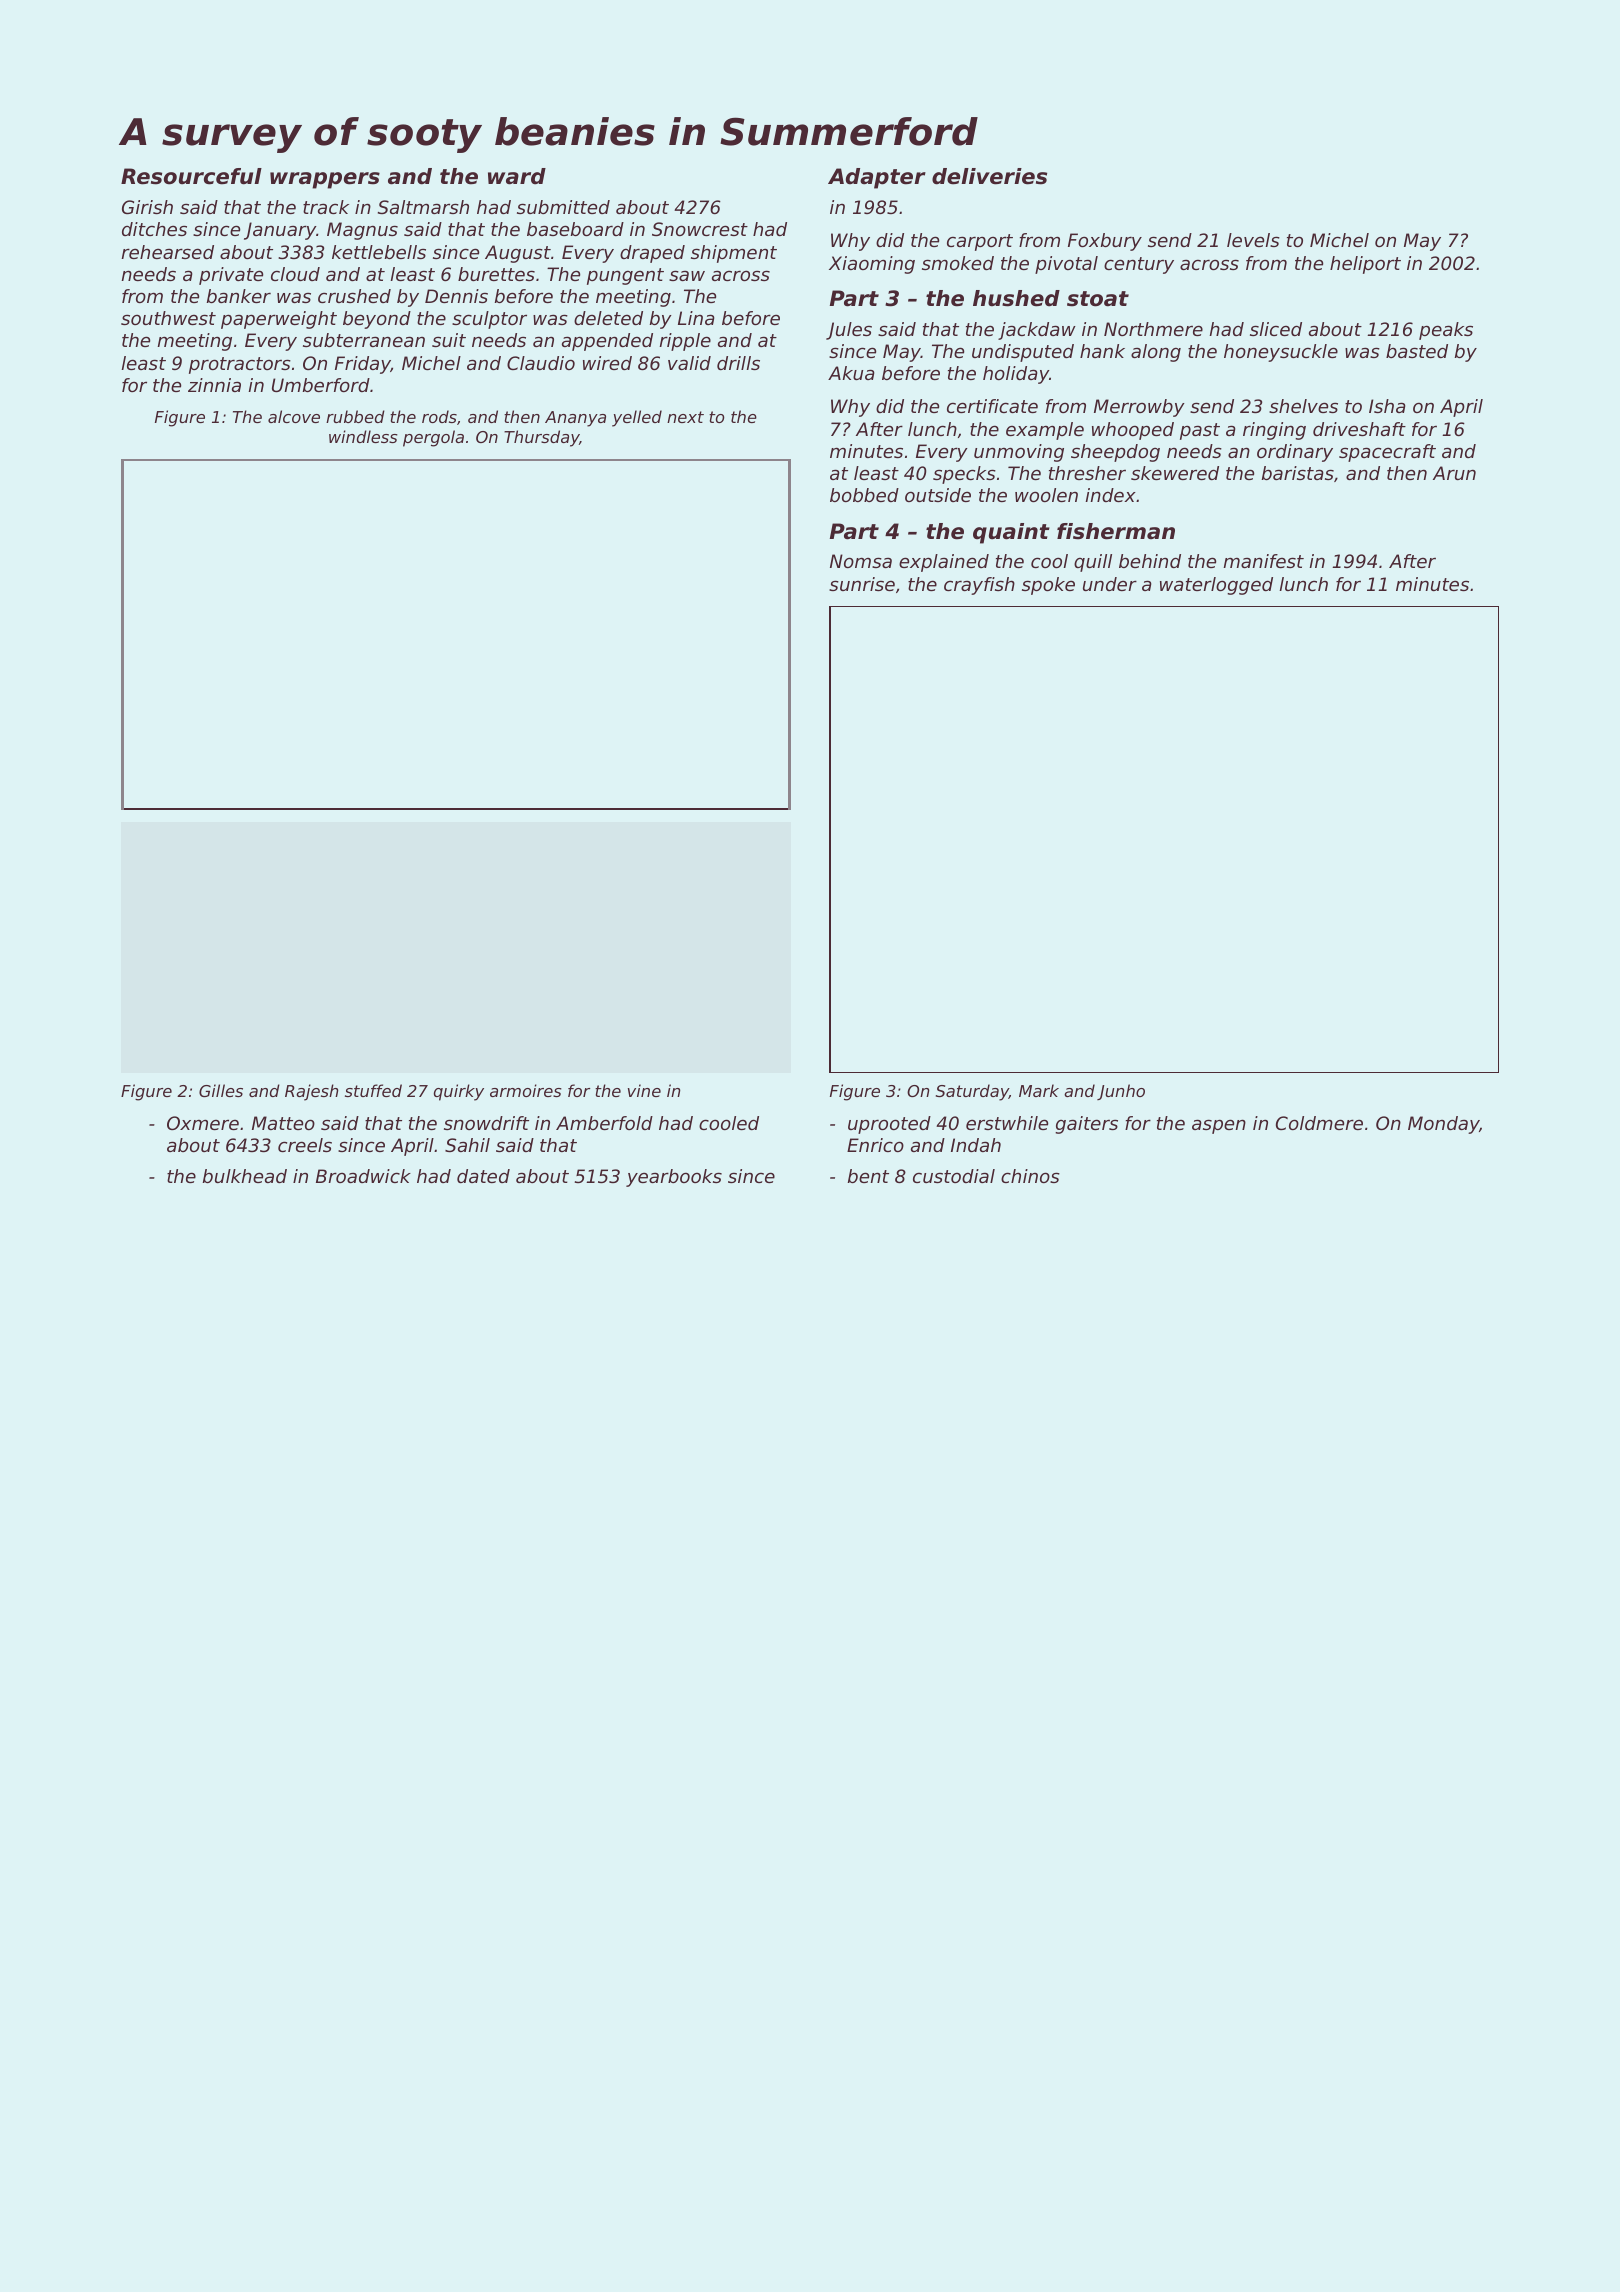 This image has width=1620, height=2292. What do you see at coordinates (862, 584) in the image?
I see `sunrise` at bounding box center [862, 584].
